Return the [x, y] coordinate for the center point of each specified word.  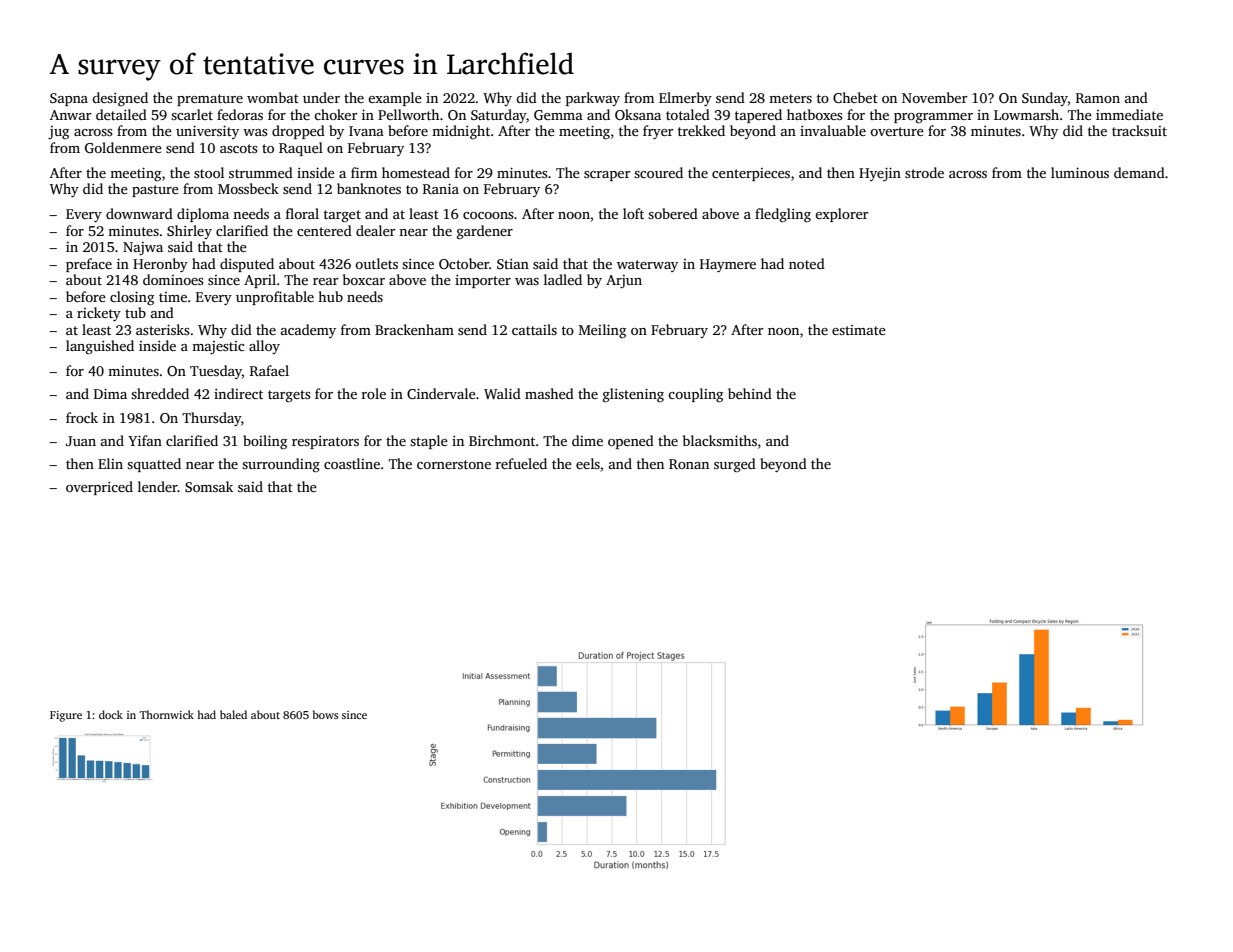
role [374, 393]
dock [111, 714]
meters [790, 98]
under [321, 97]
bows [326, 714]
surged [735, 465]
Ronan [689, 464]
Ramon [1098, 98]
